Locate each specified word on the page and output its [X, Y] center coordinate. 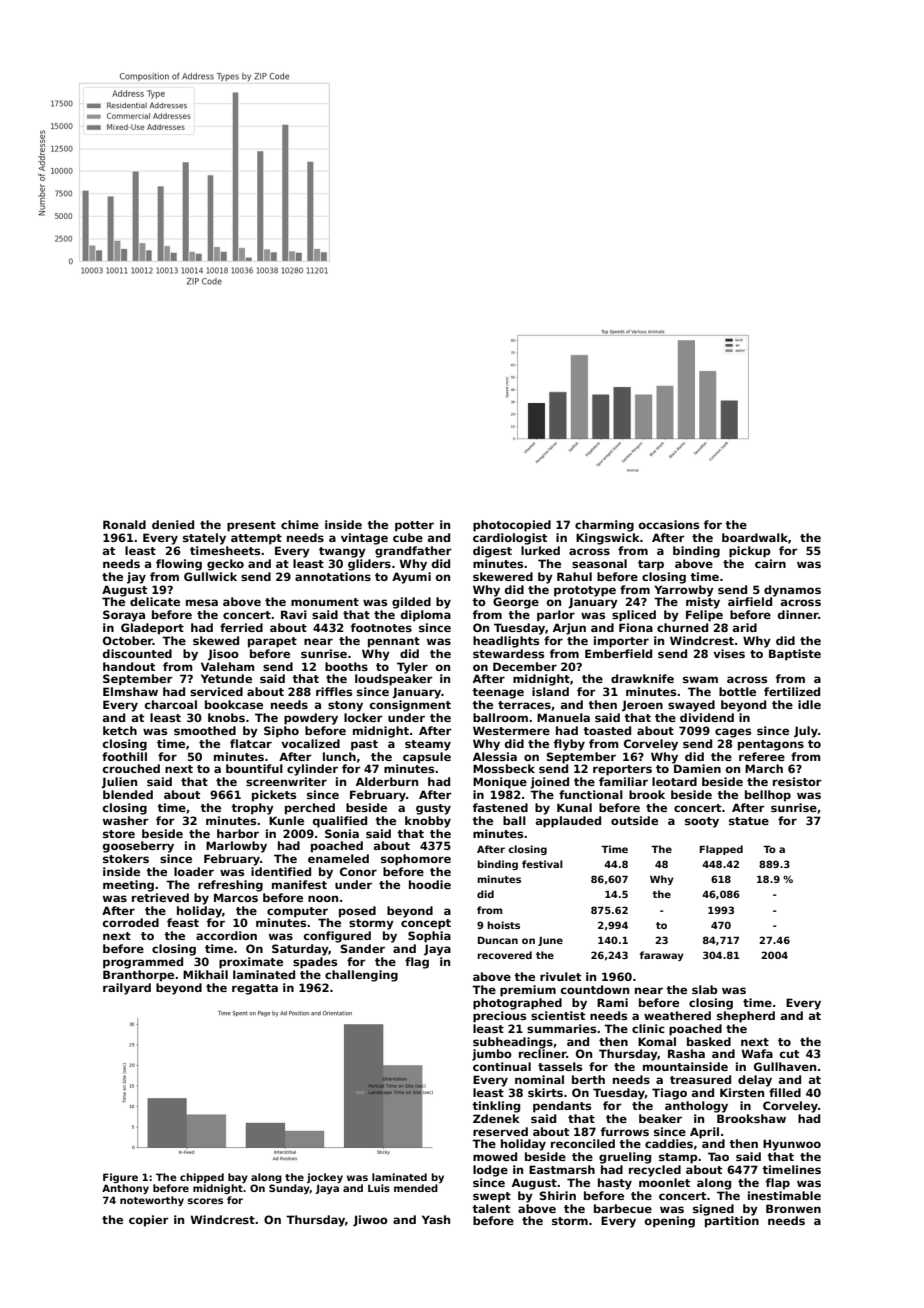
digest [492, 552]
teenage [498, 693]
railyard [127, 989]
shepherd [746, 1017]
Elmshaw [130, 691]
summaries [561, 1028]
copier [149, 1221]
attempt [256, 539]
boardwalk [755, 537]
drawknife [642, 678]
